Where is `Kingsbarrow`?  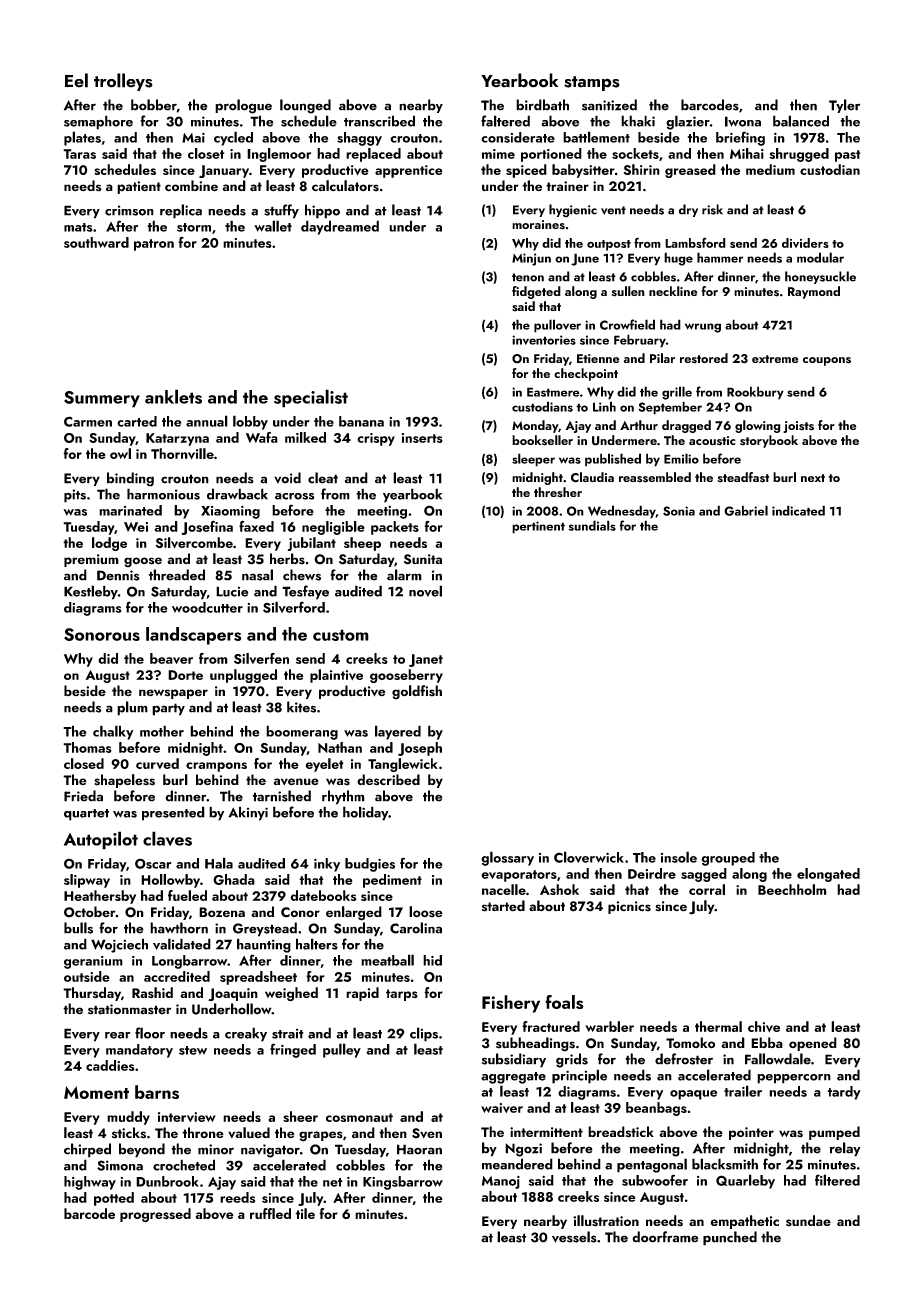
Kingsbarrow is located at coordinates (403, 1183).
